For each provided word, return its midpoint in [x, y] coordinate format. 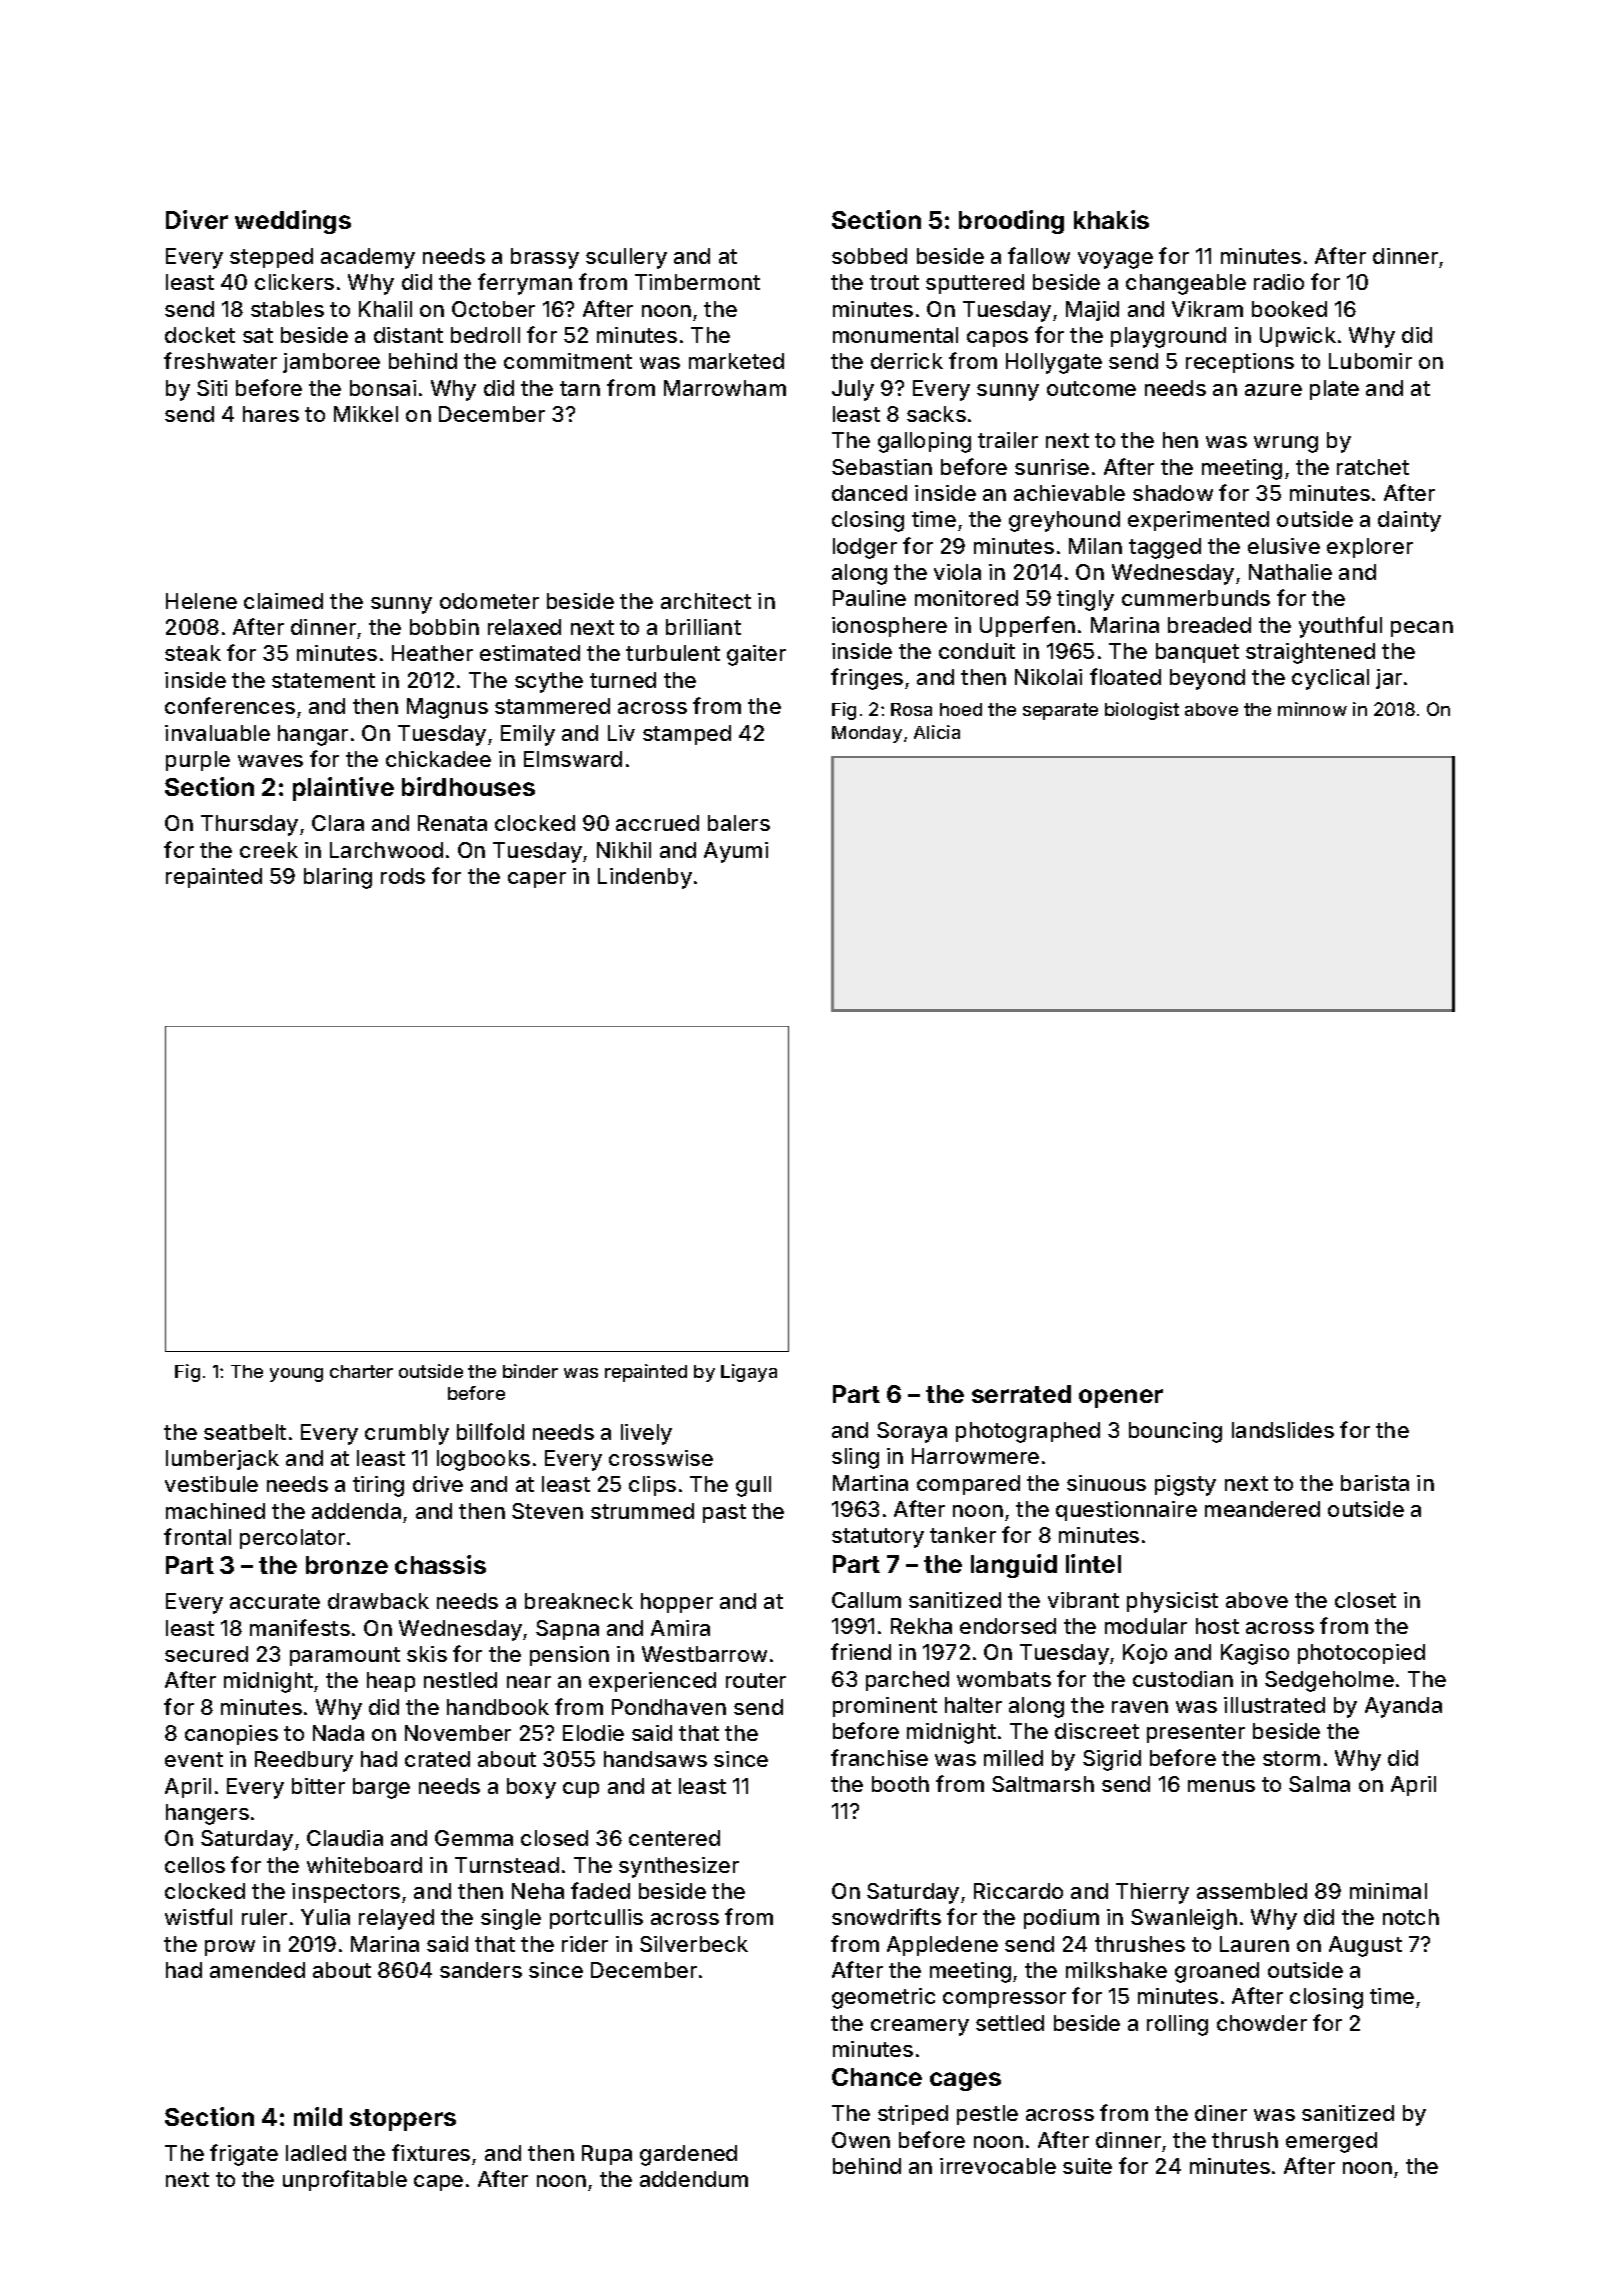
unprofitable [345, 2180]
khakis [1111, 219]
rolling [1177, 2025]
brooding [1011, 222]
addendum [694, 2179]
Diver [197, 219]
